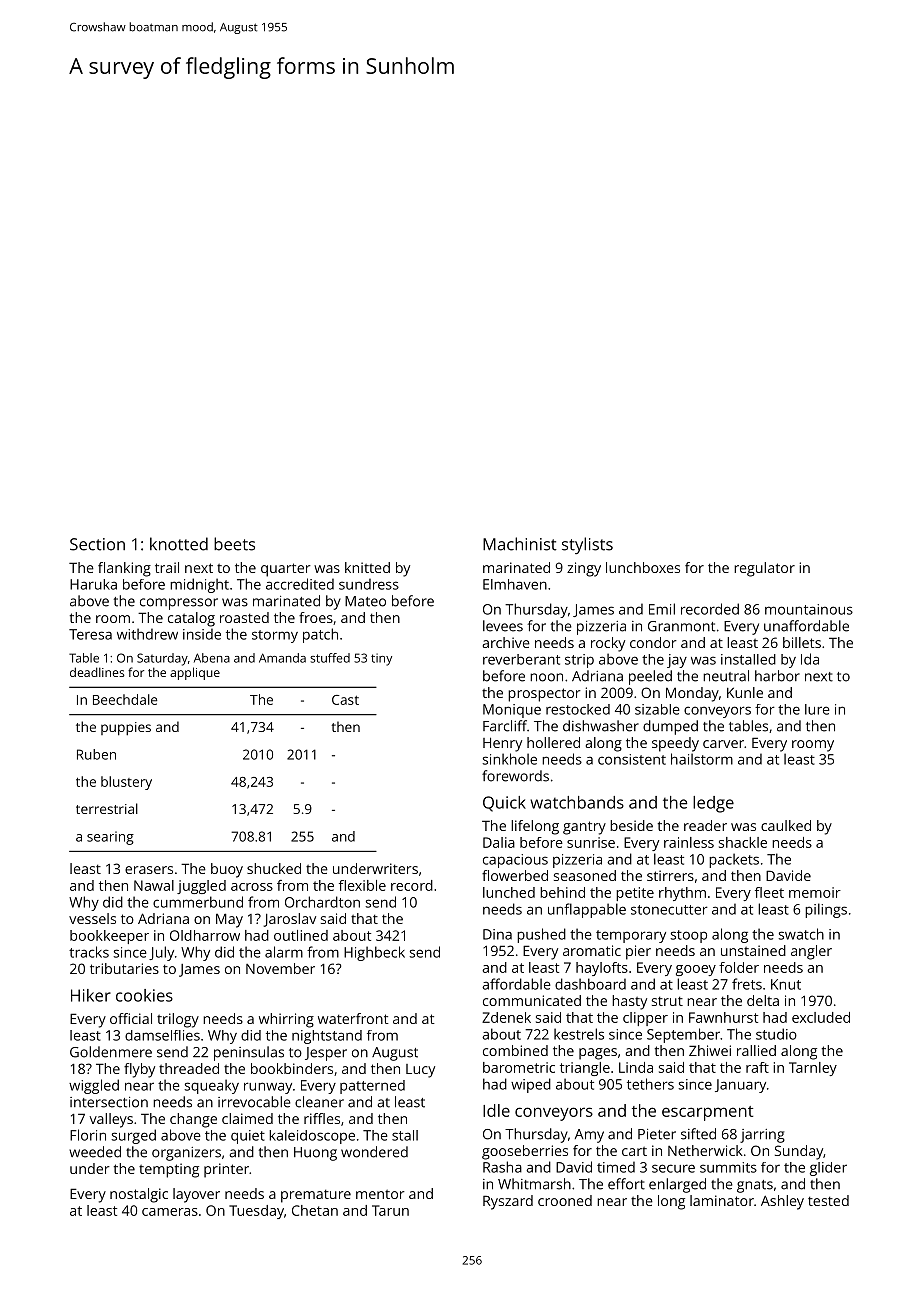  Describe the element at coordinates (256, 1212) in the screenshot. I see `Tuesday` at that location.
